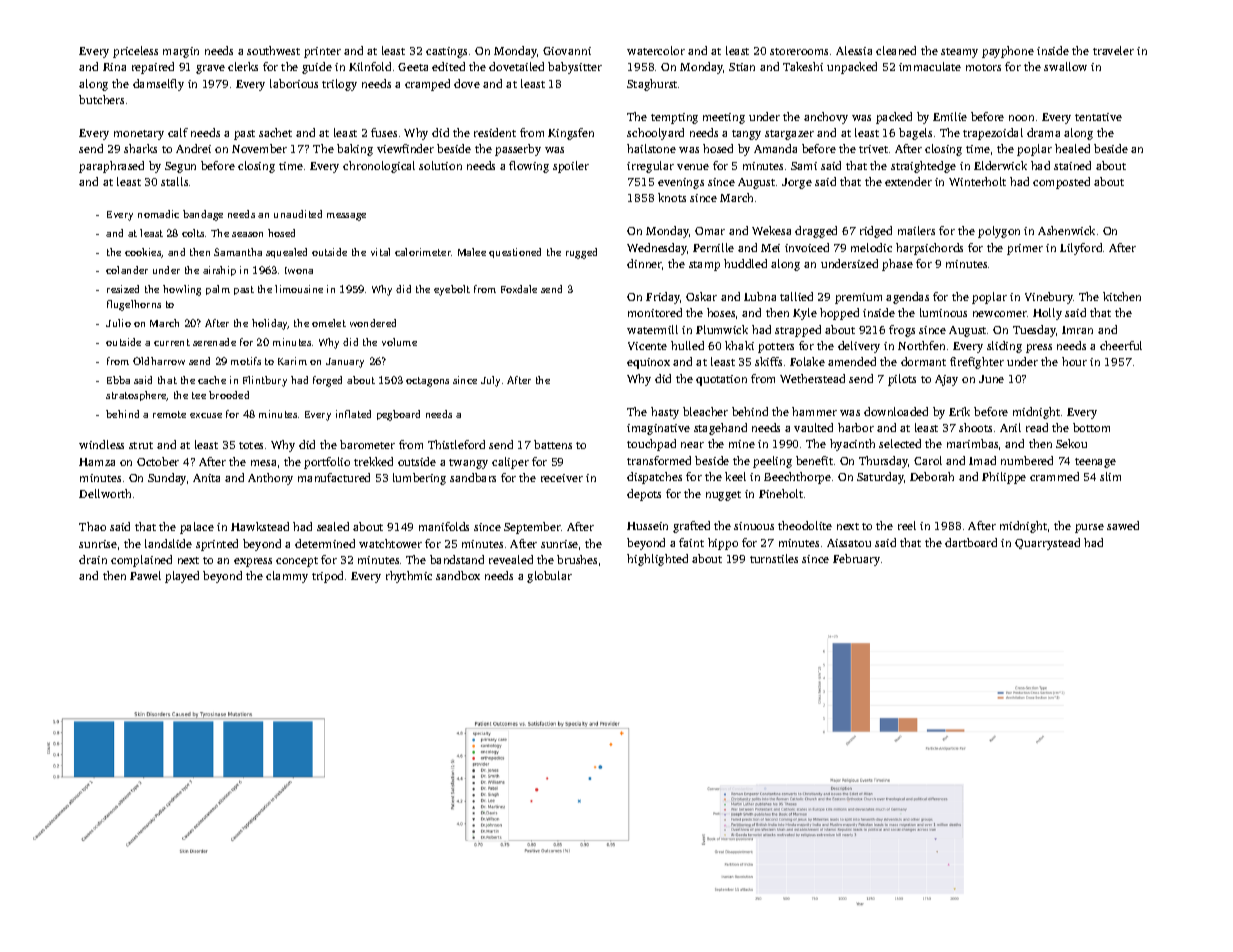 This image has height=952, width=1233. What do you see at coordinates (472, 252) in the image?
I see `Malee` at bounding box center [472, 252].
